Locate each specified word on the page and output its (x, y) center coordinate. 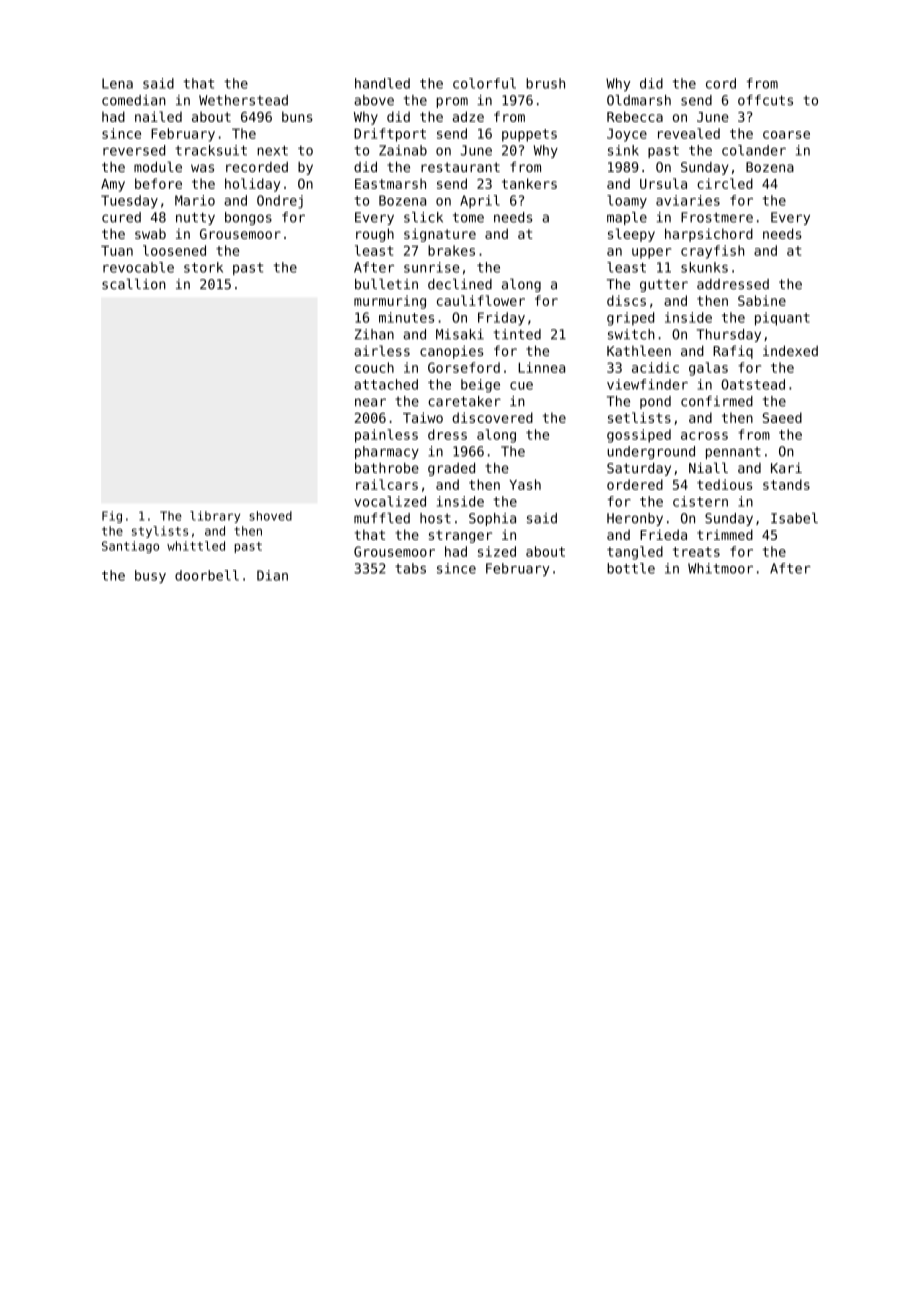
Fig (112, 517)
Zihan (374, 334)
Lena (117, 83)
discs (626, 300)
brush (545, 83)
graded (451, 469)
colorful (484, 83)
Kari (786, 468)
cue (521, 386)
